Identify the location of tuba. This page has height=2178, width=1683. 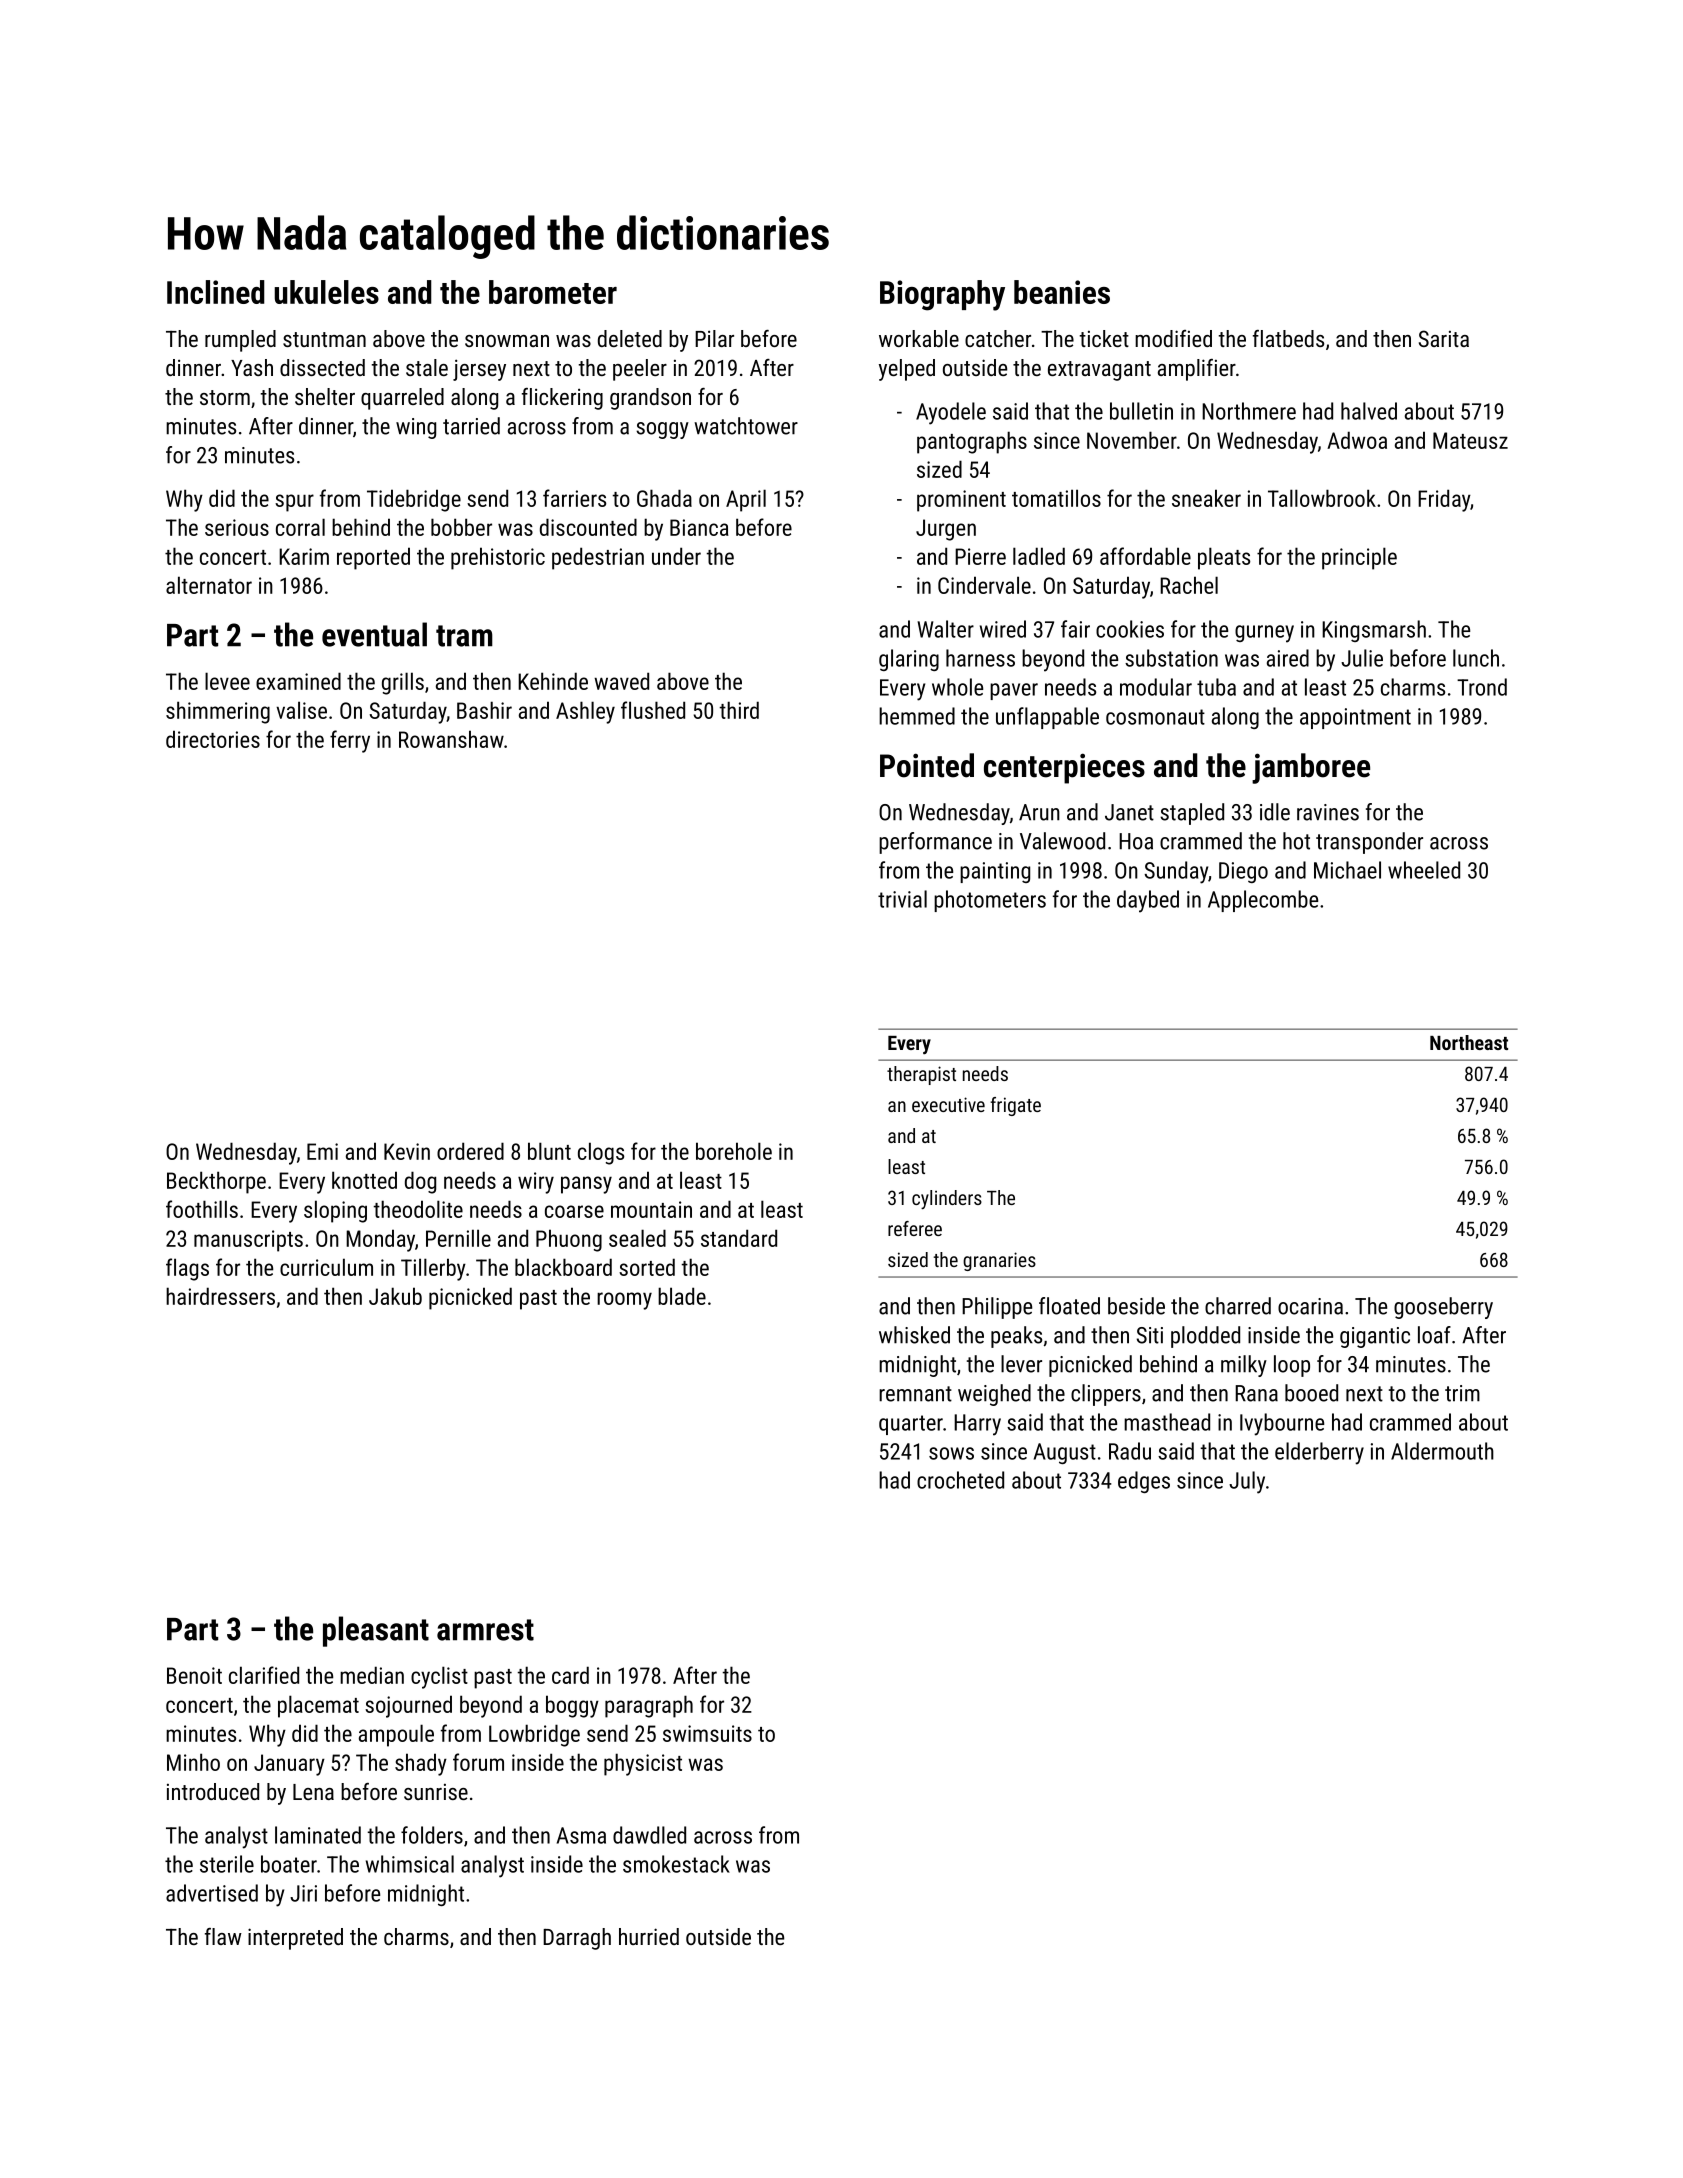
(1216, 687).
